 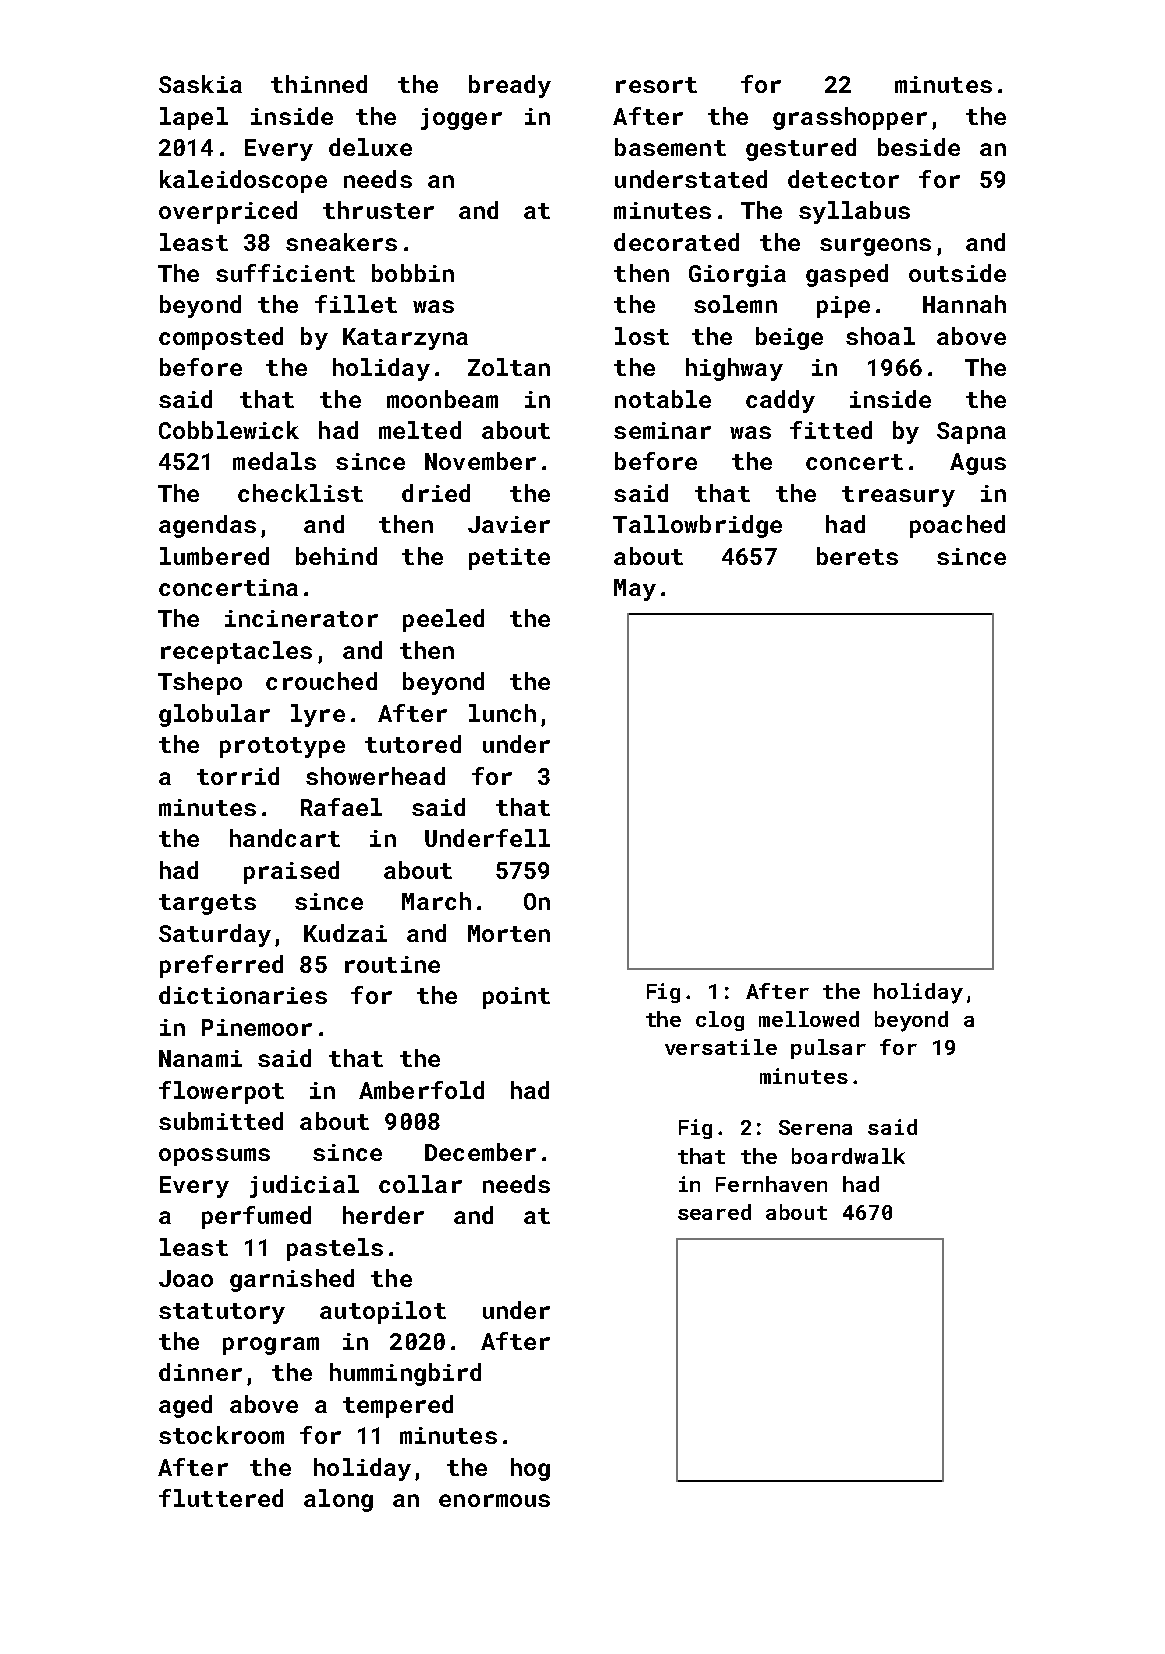 What do you see at coordinates (530, 1469) in the document?
I see `hog` at bounding box center [530, 1469].
